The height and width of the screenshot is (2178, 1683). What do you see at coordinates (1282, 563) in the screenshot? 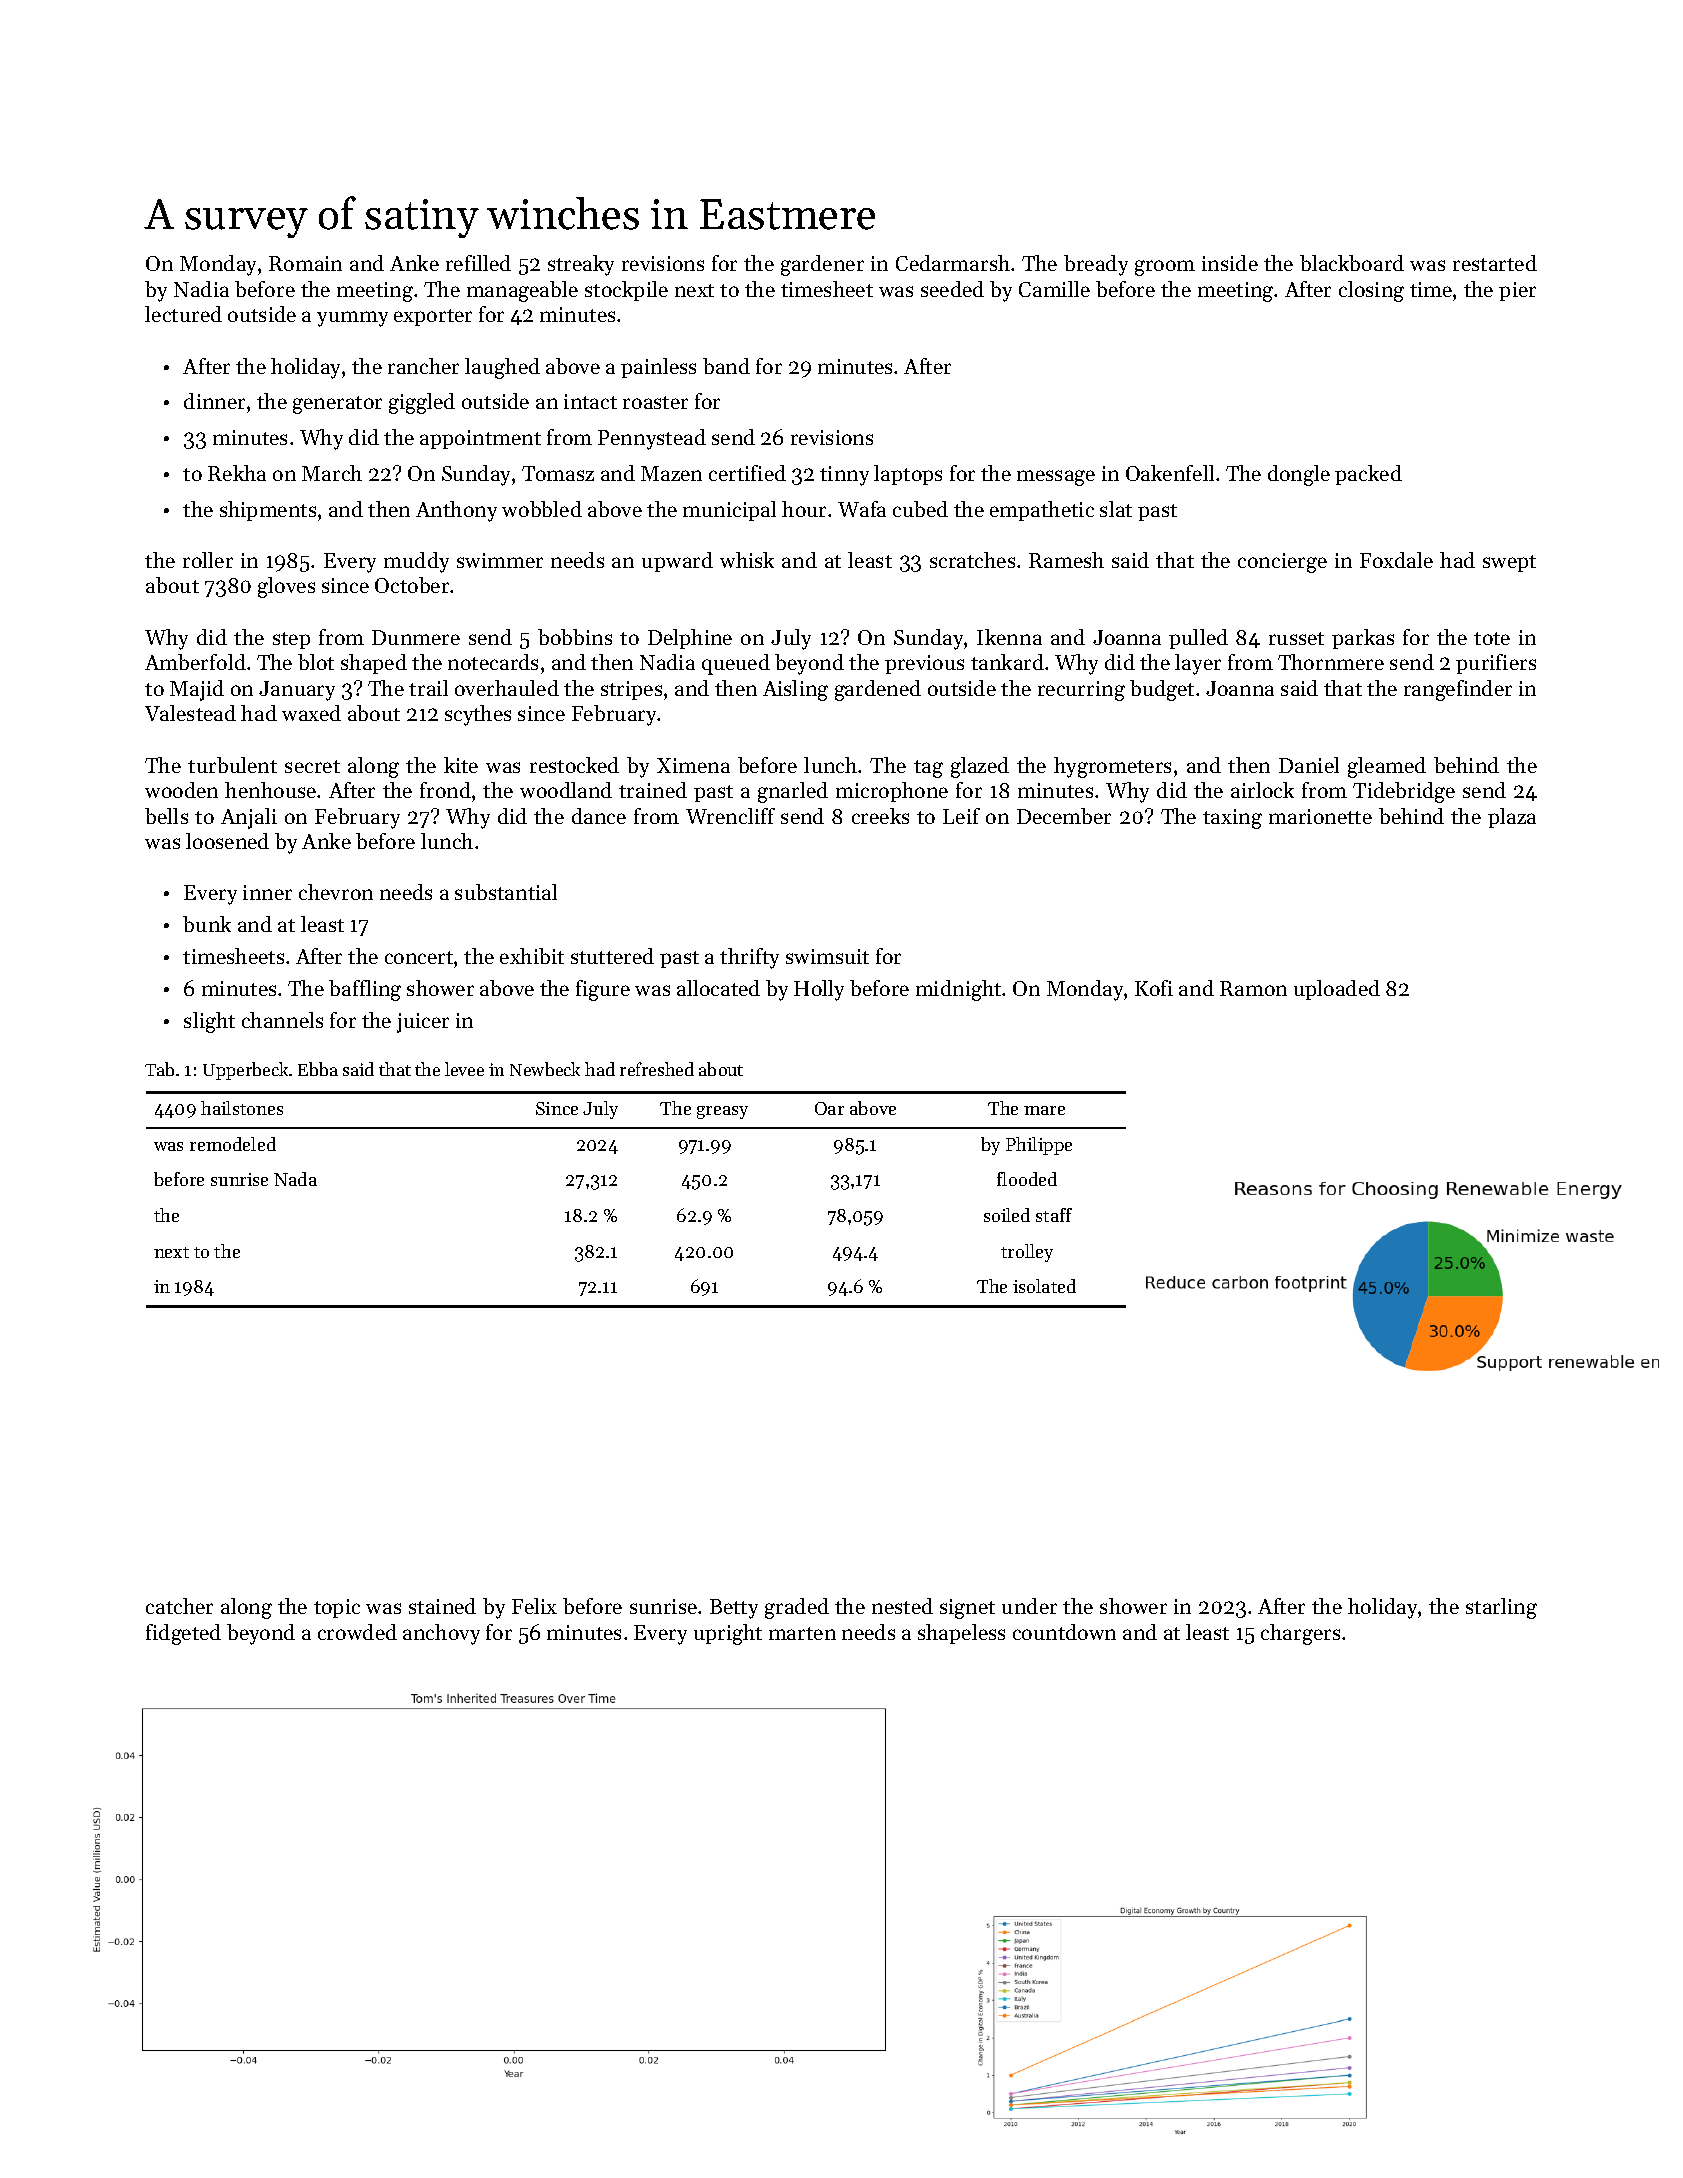
I see `concierge` at bounding box center [1282, 563].
